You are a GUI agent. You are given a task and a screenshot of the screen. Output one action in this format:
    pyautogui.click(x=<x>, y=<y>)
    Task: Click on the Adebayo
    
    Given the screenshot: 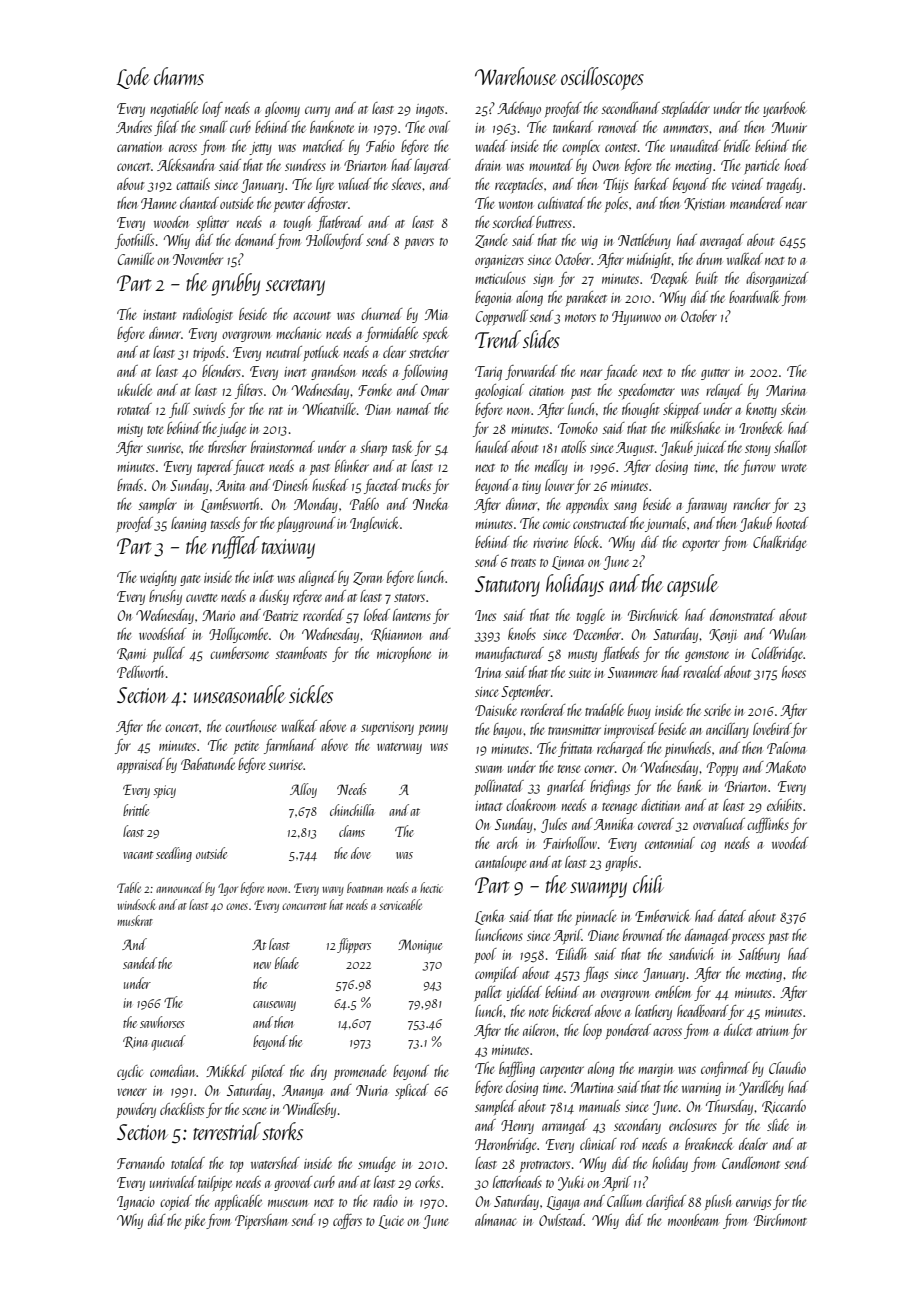 What is the action you would take?
    pyautogui.click(x=519, y=109)
